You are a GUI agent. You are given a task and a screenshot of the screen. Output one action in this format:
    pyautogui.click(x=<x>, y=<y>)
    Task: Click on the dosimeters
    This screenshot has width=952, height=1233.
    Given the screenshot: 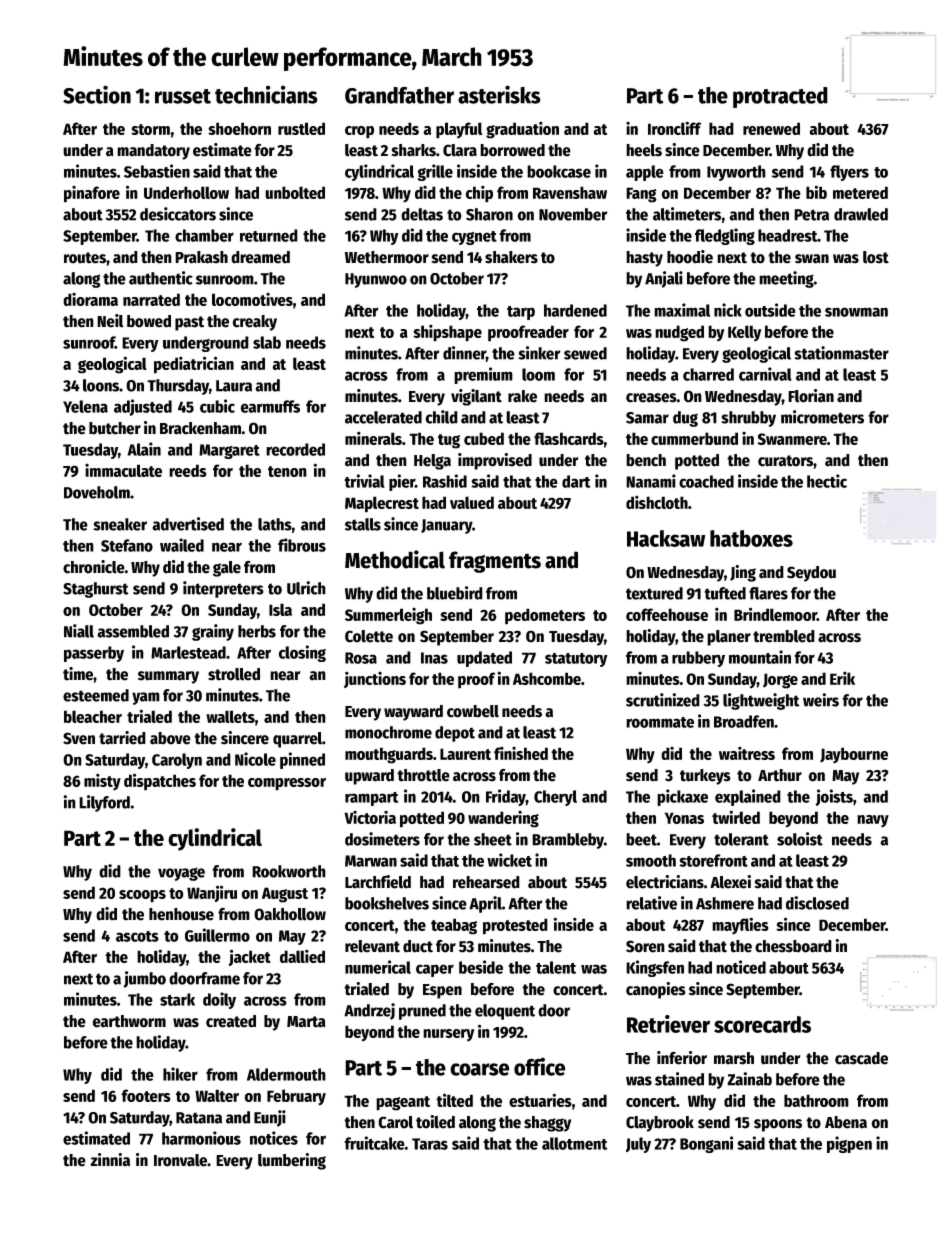 What is the action you would take?
    pyautogui.click(x=382, y=839)
